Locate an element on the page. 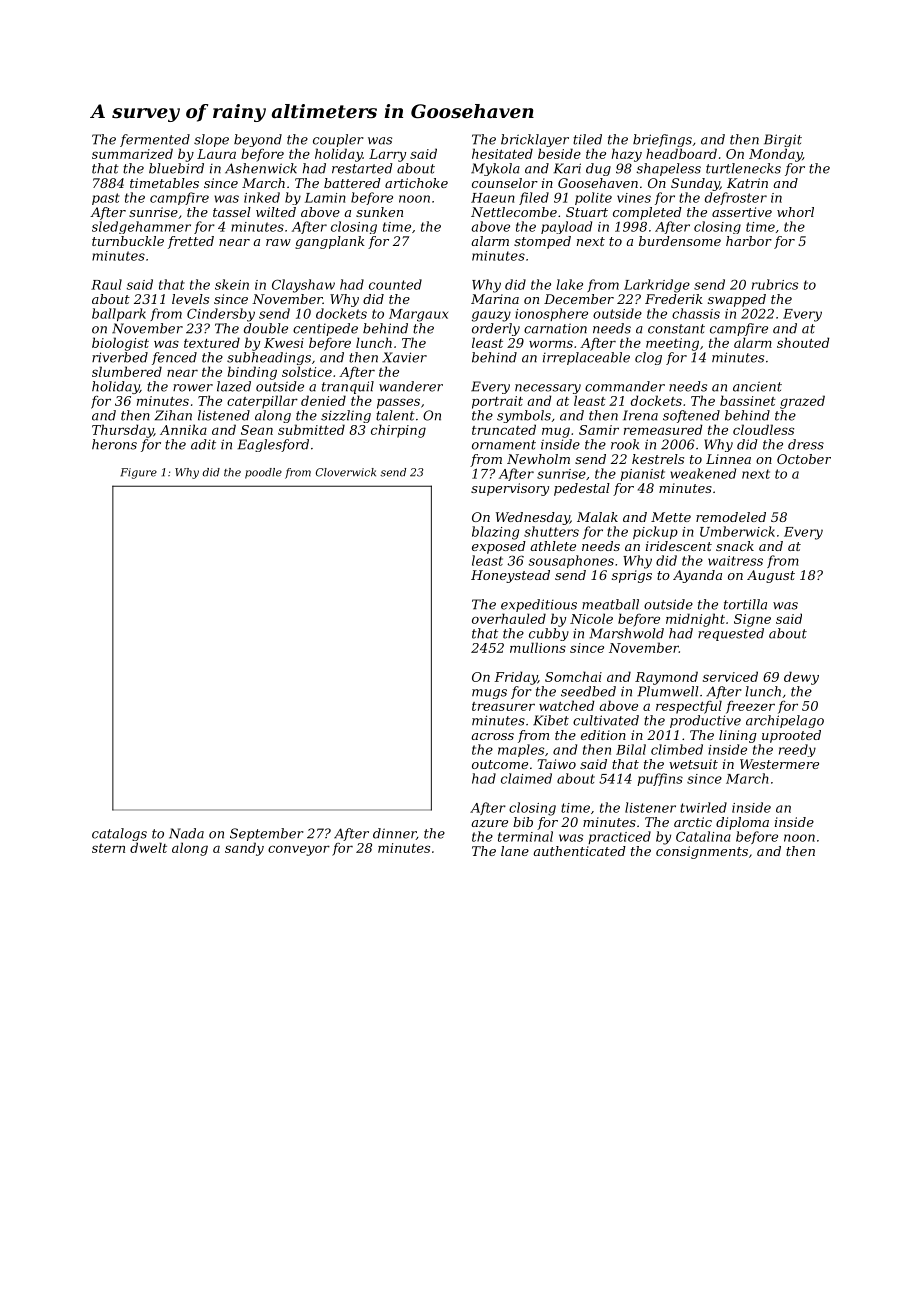 Image resolution: width=924 pixels, height=1308 pixels. slope is located at coordinates (211, 140).
